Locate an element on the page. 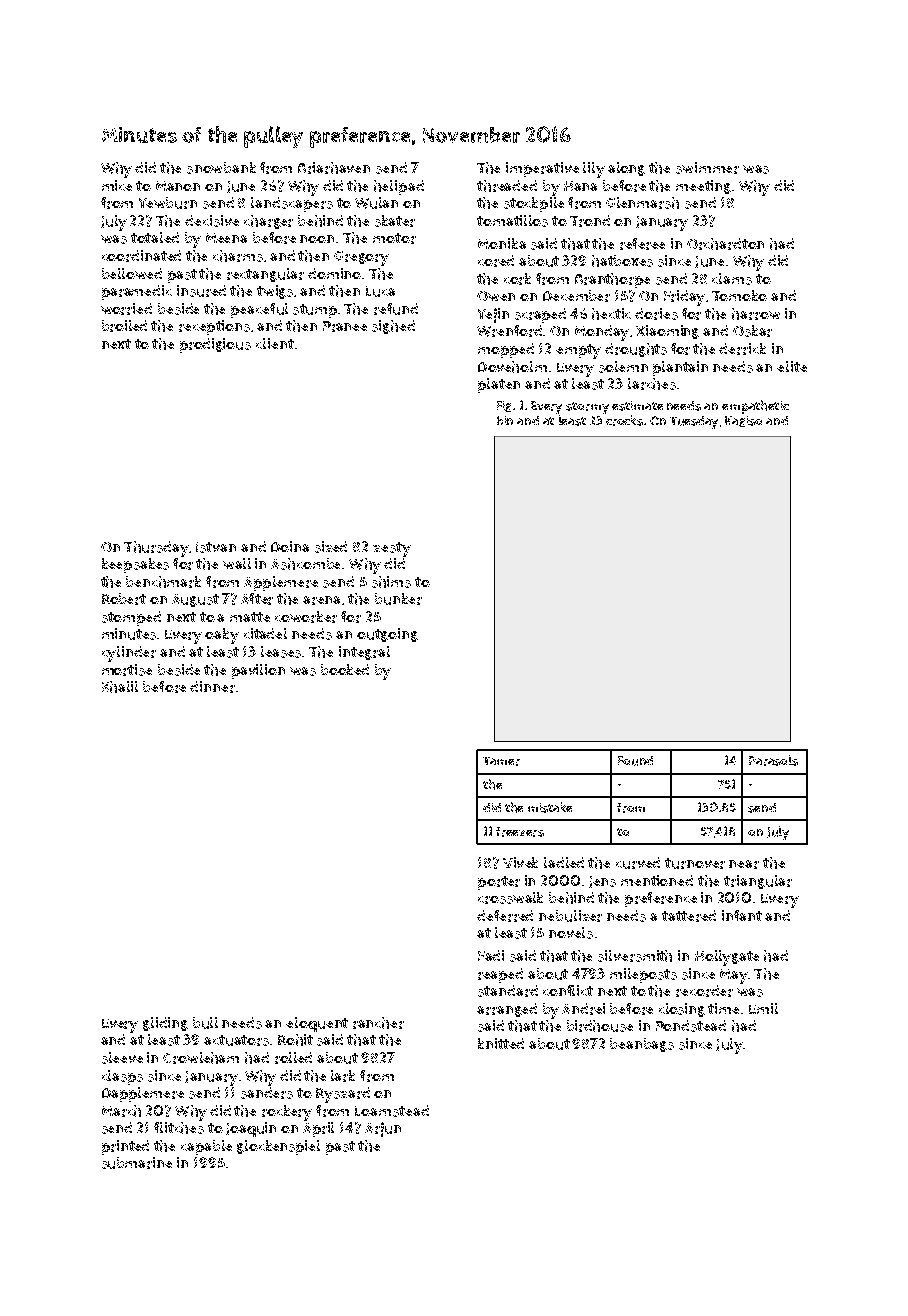  Kagiso is located at coordinates (743, 421).
